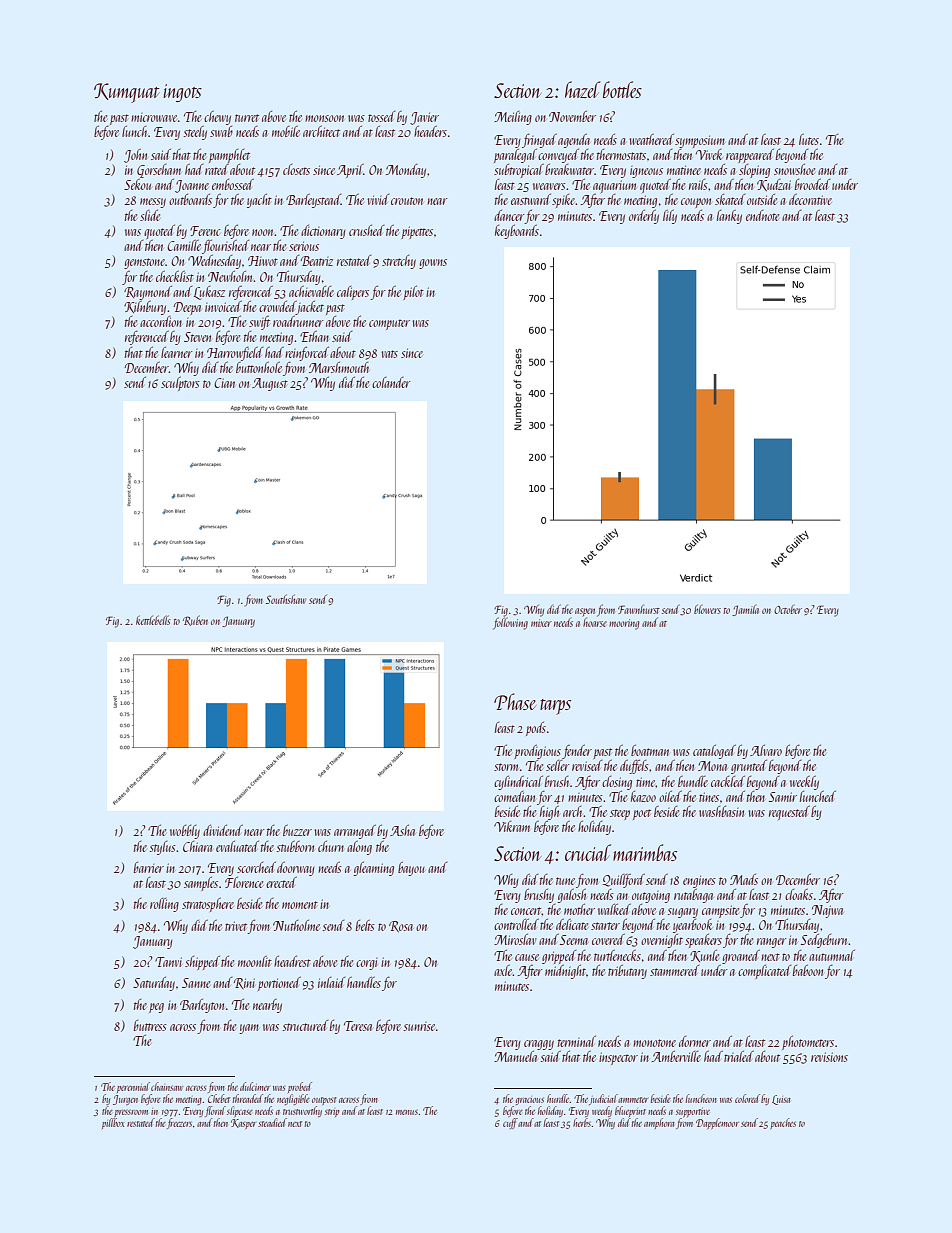 Image resolution: width=952 pixels, height=1233 pixels. Describe the element at coordinates (272, 1122) in the document. I see `steadied` at that location.
